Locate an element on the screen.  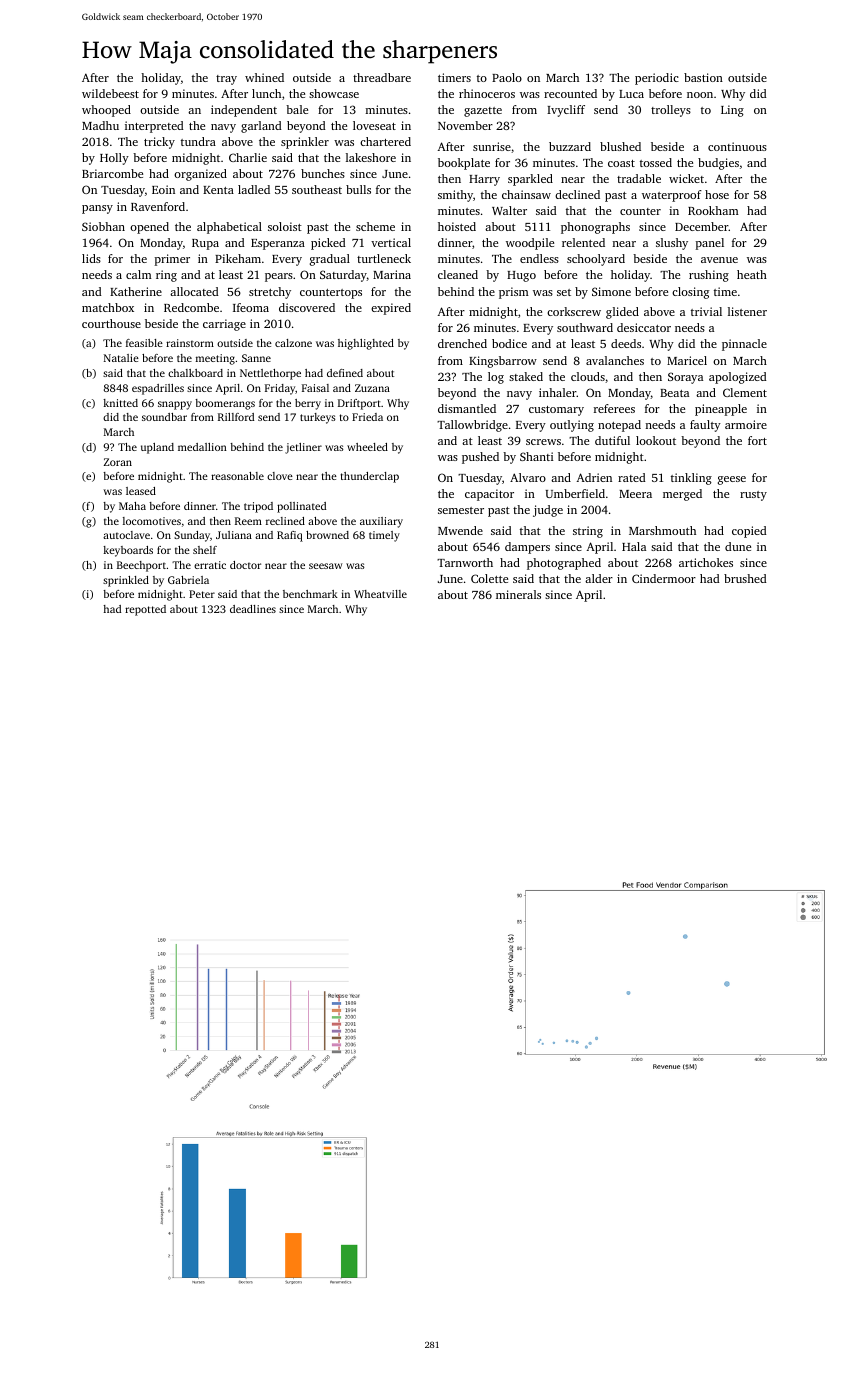
periodic is located at coordinates (657, 79).
